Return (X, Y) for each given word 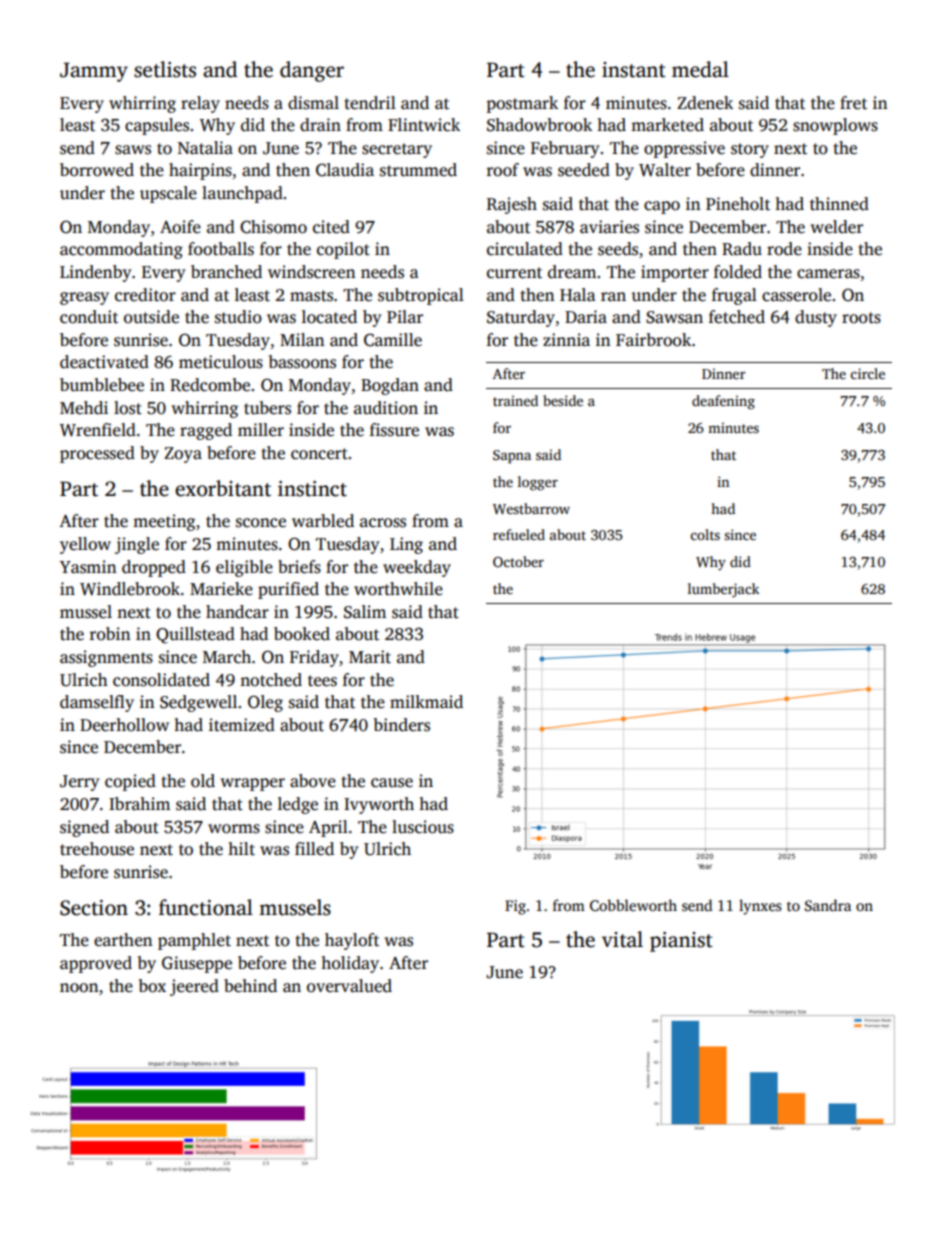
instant (634, 70)
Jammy (94, 72)
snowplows (835, 126)
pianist (681, 942)
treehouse (97, 849)
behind (250, 986)
